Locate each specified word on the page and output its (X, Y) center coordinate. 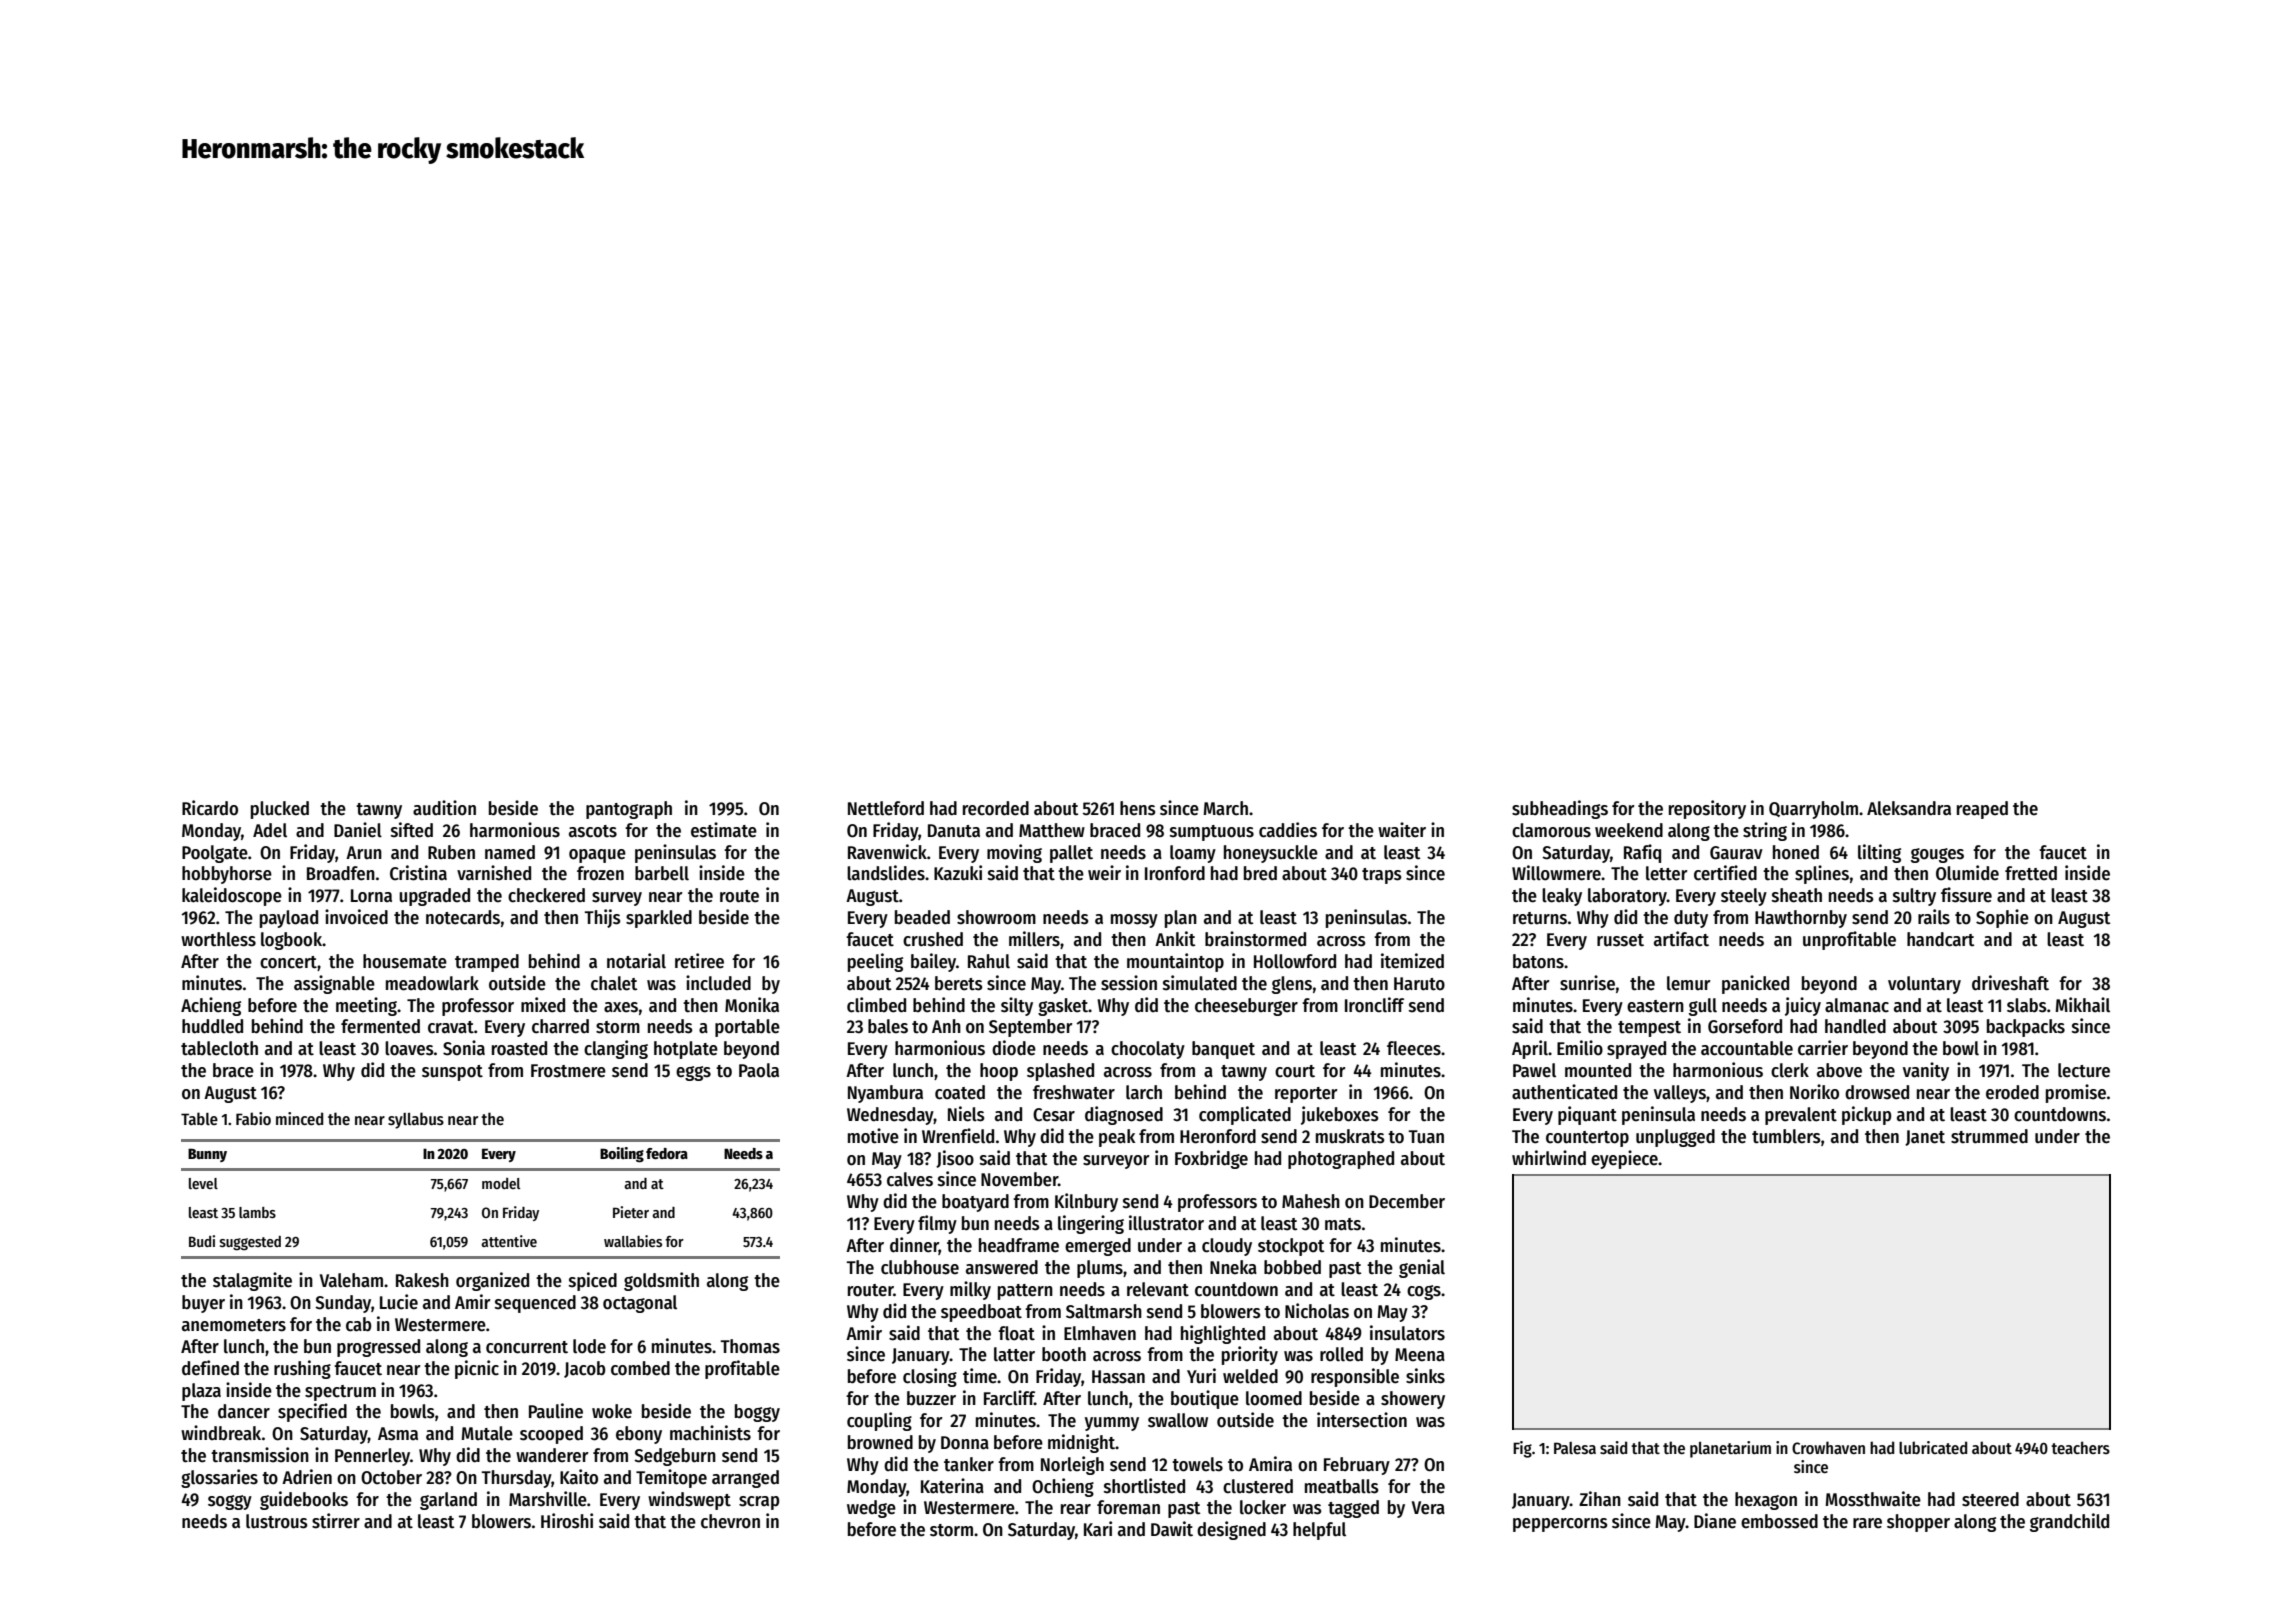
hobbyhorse (227, 875)
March (1225, 808)
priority (1250, 1355)
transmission (260, 1455)
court (1295, 1071)
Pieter (631, 1212)
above (1839, 1070)
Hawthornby (1801, 919)
